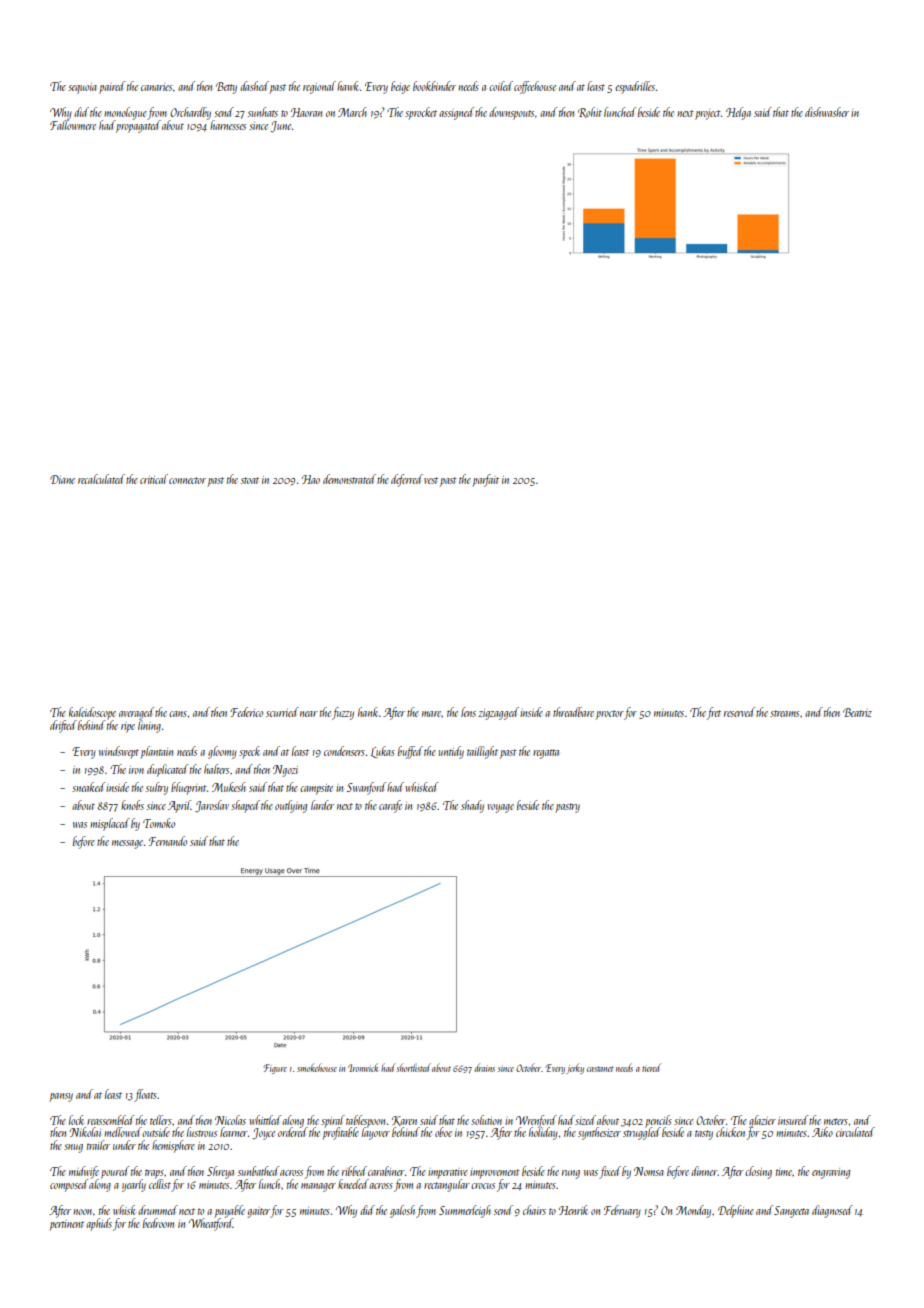  What do you see at coordinates (88, 787) in the page?
I see `sneaked` at bounding box center [88, 787].
